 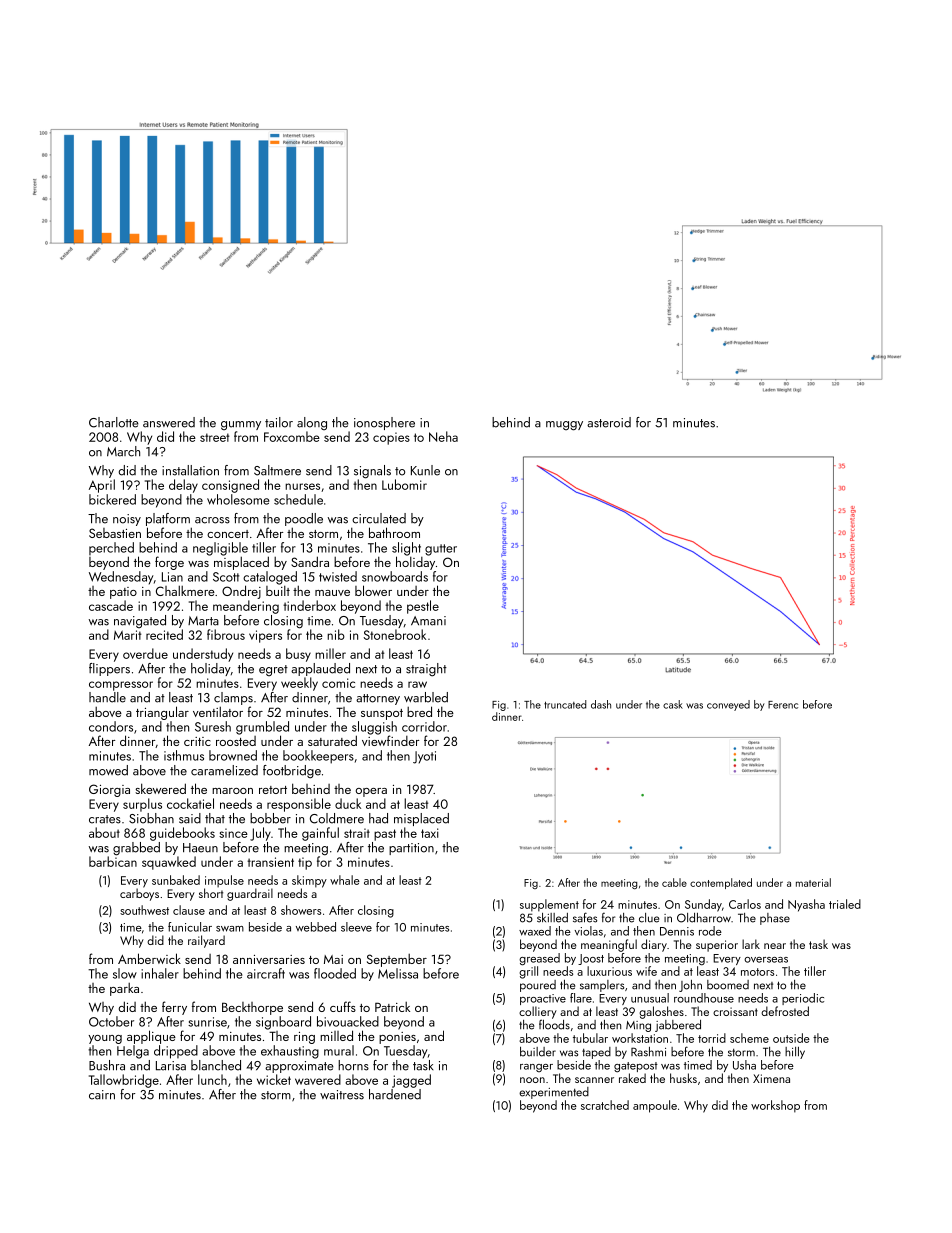 What do you see at coordinates (728, 705) in the screenshot?
I see `conveyed` at bounding box center [728, 705].
